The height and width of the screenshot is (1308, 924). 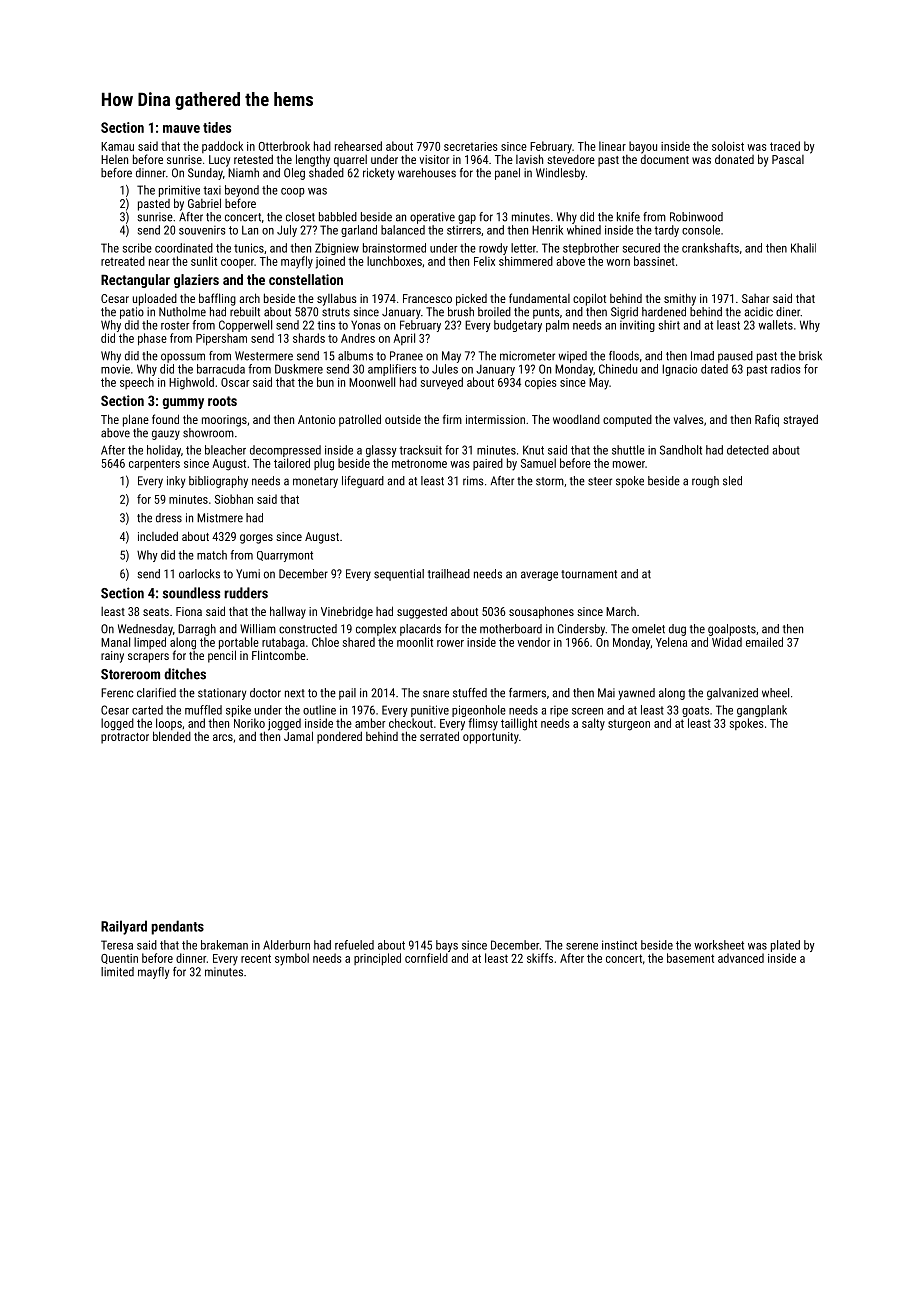 I want to click on gangplank, so click(x=762, y=711).
